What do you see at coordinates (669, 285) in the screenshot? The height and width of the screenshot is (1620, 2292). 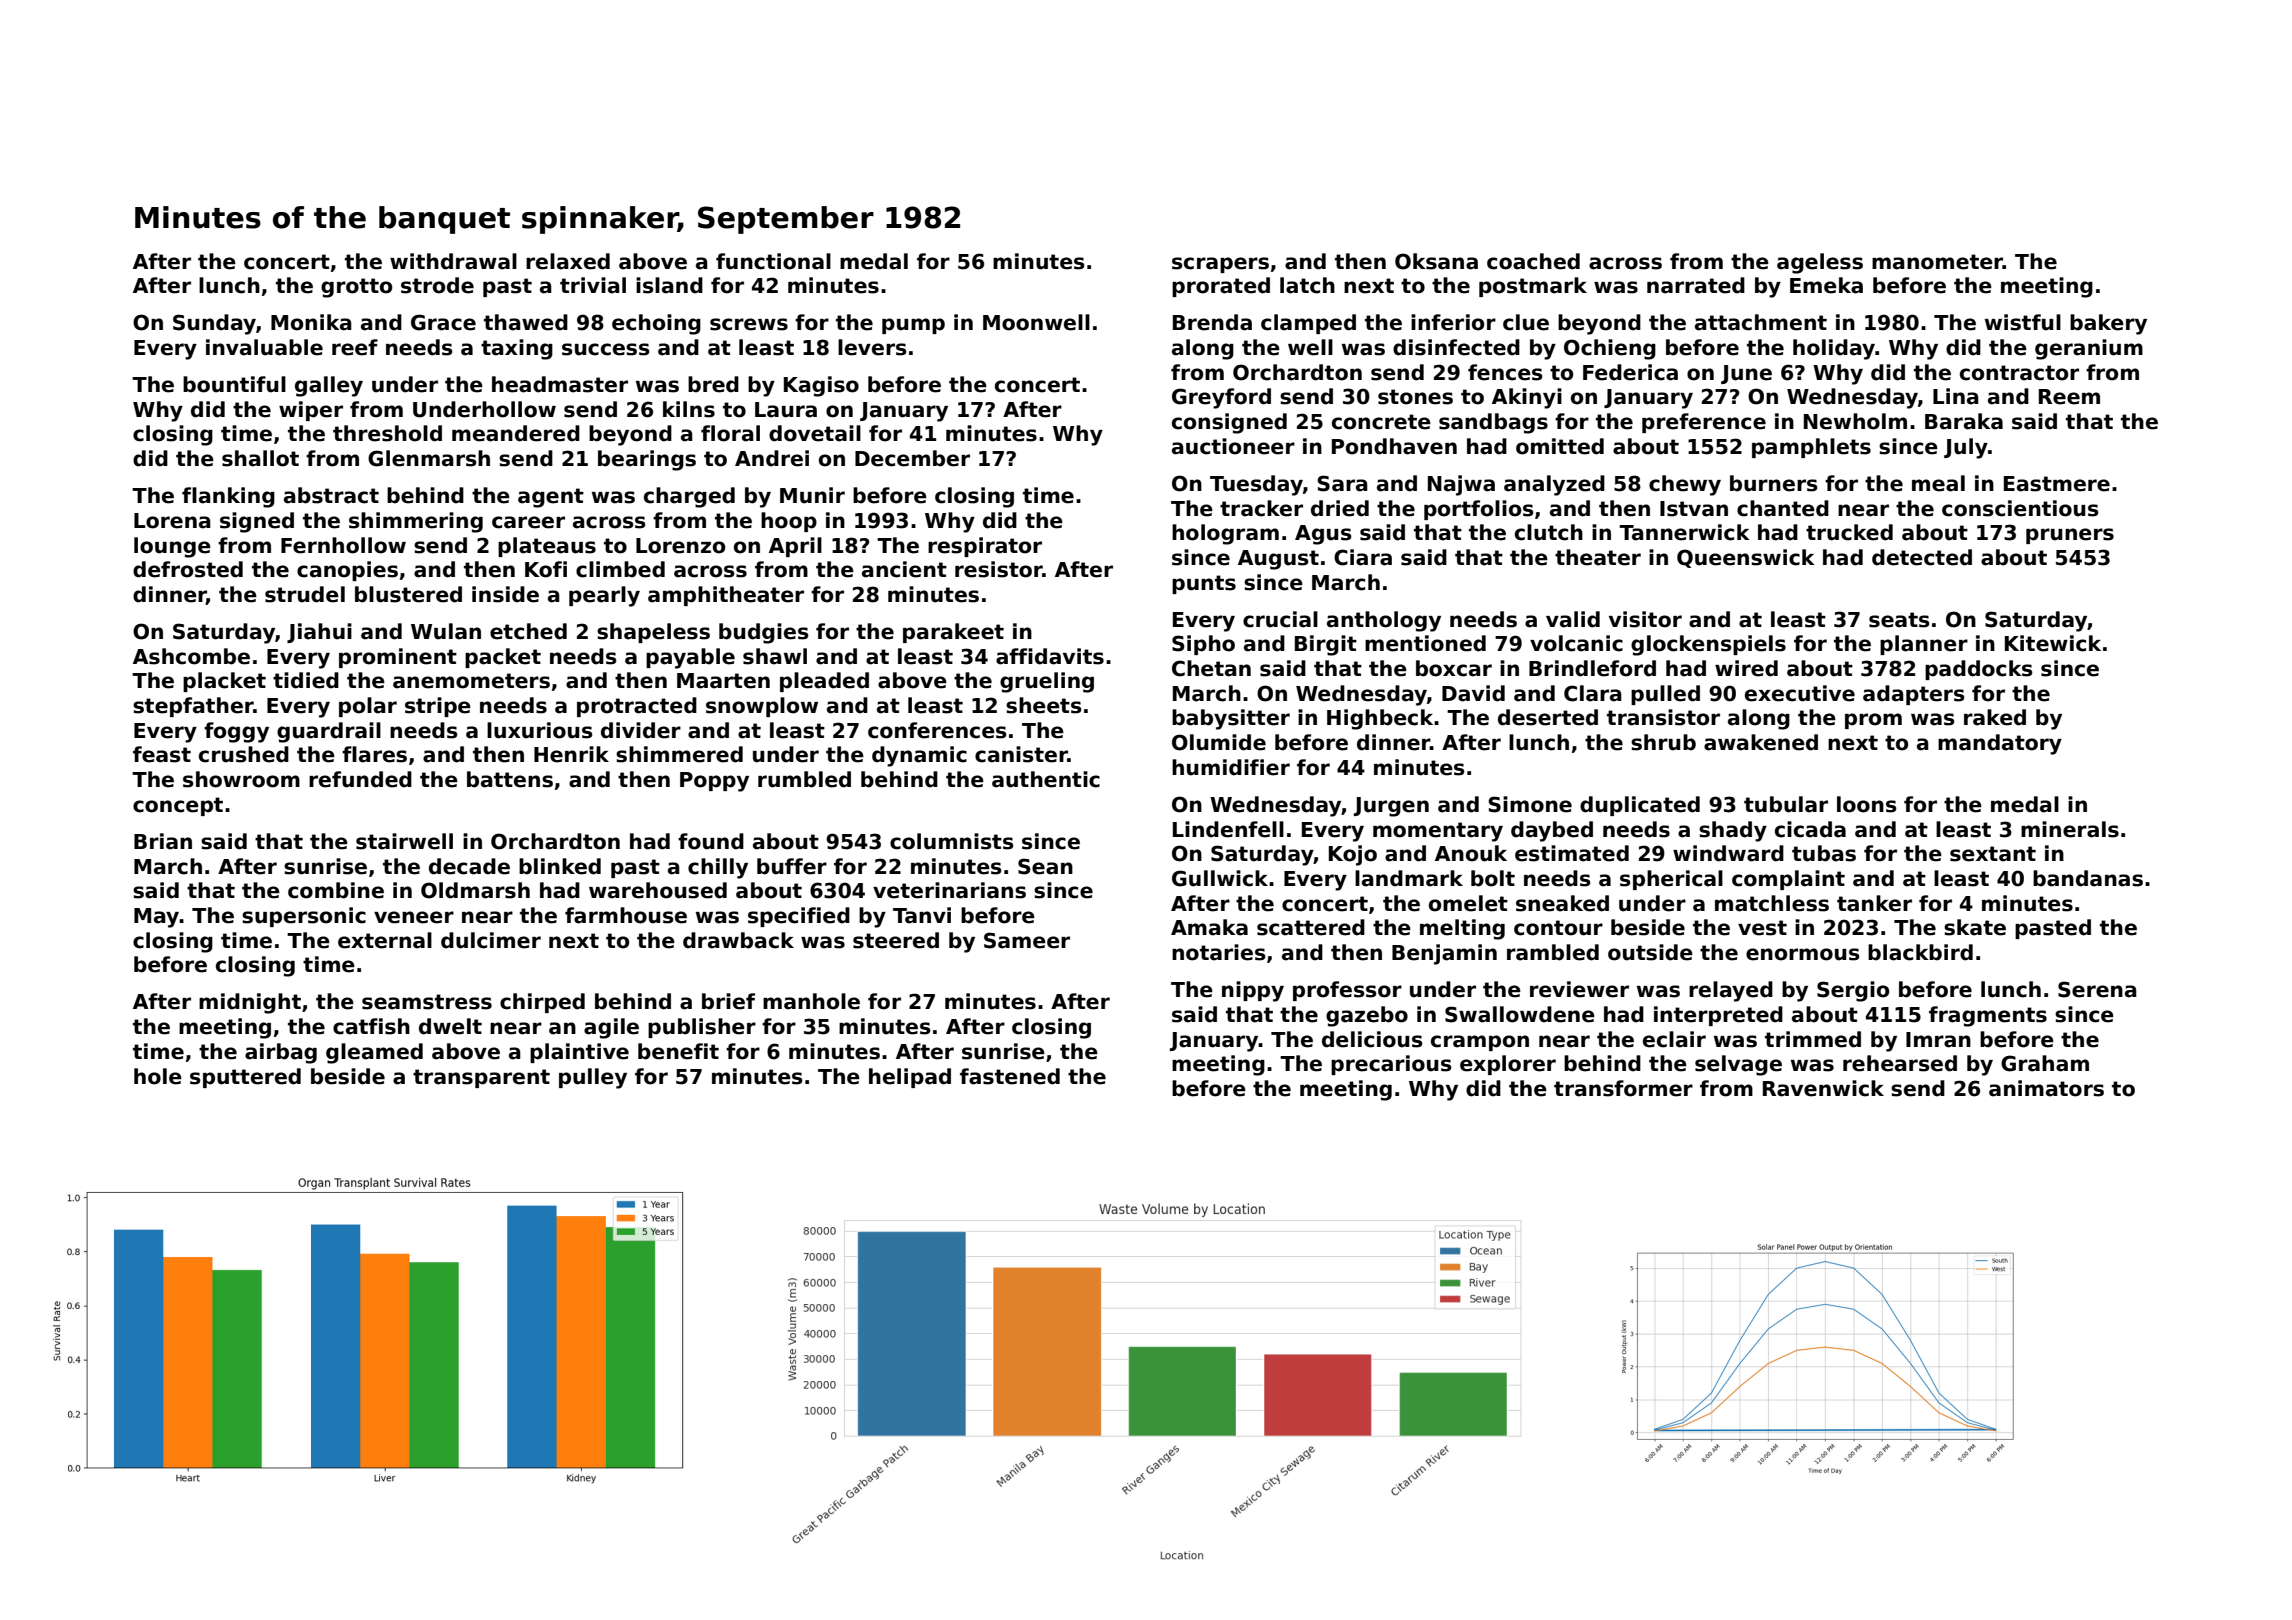 I see `island` at bounding box center [669, 285].
